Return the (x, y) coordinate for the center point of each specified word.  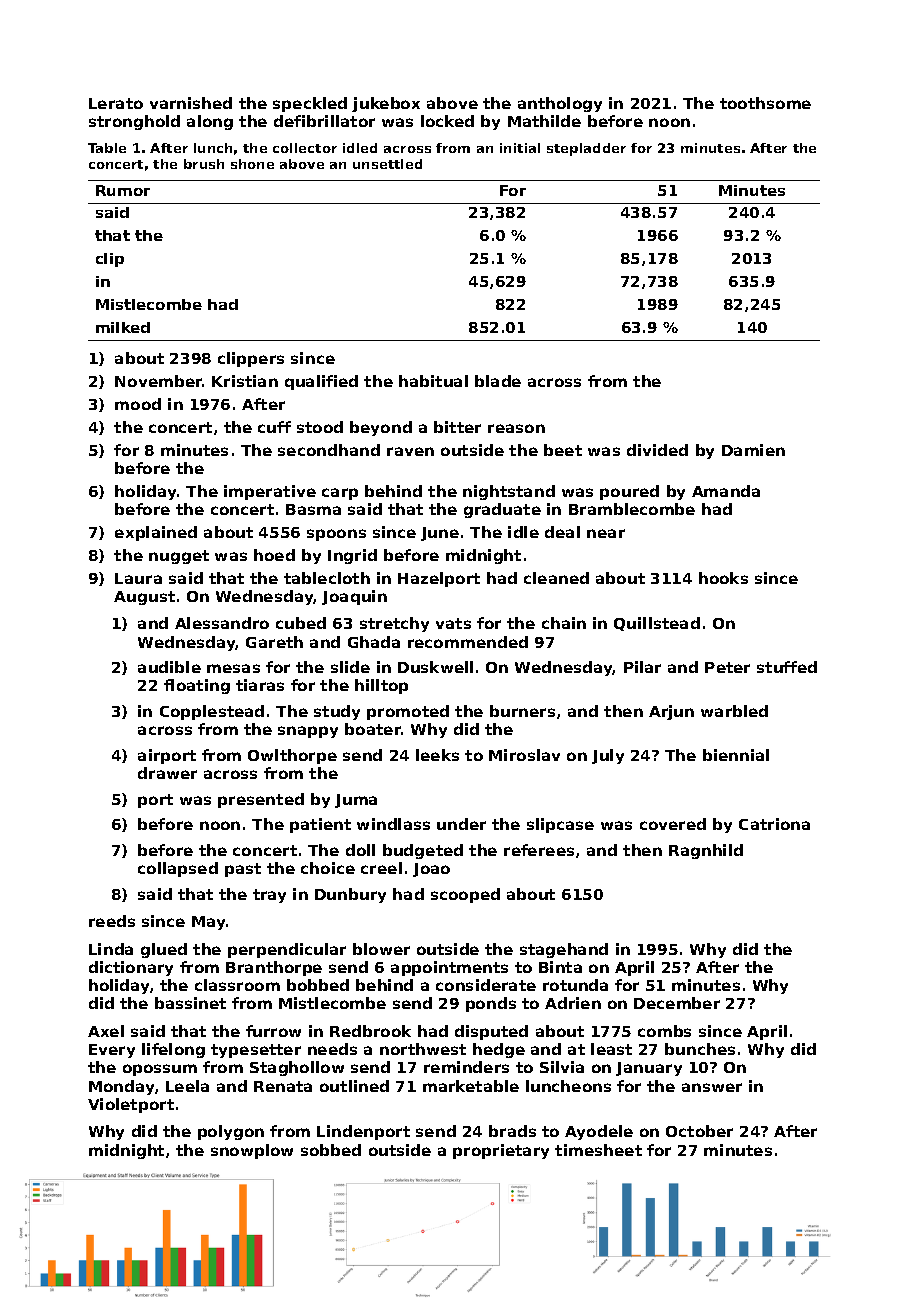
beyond (381, 428)
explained (156, 533)
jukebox (386, 104)
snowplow (252, 1151)
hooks (723, 578)
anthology (560, 104)
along (210, 122)
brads (512, 1131)
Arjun (671, 712)
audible (169, 667)
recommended (468, 642)
